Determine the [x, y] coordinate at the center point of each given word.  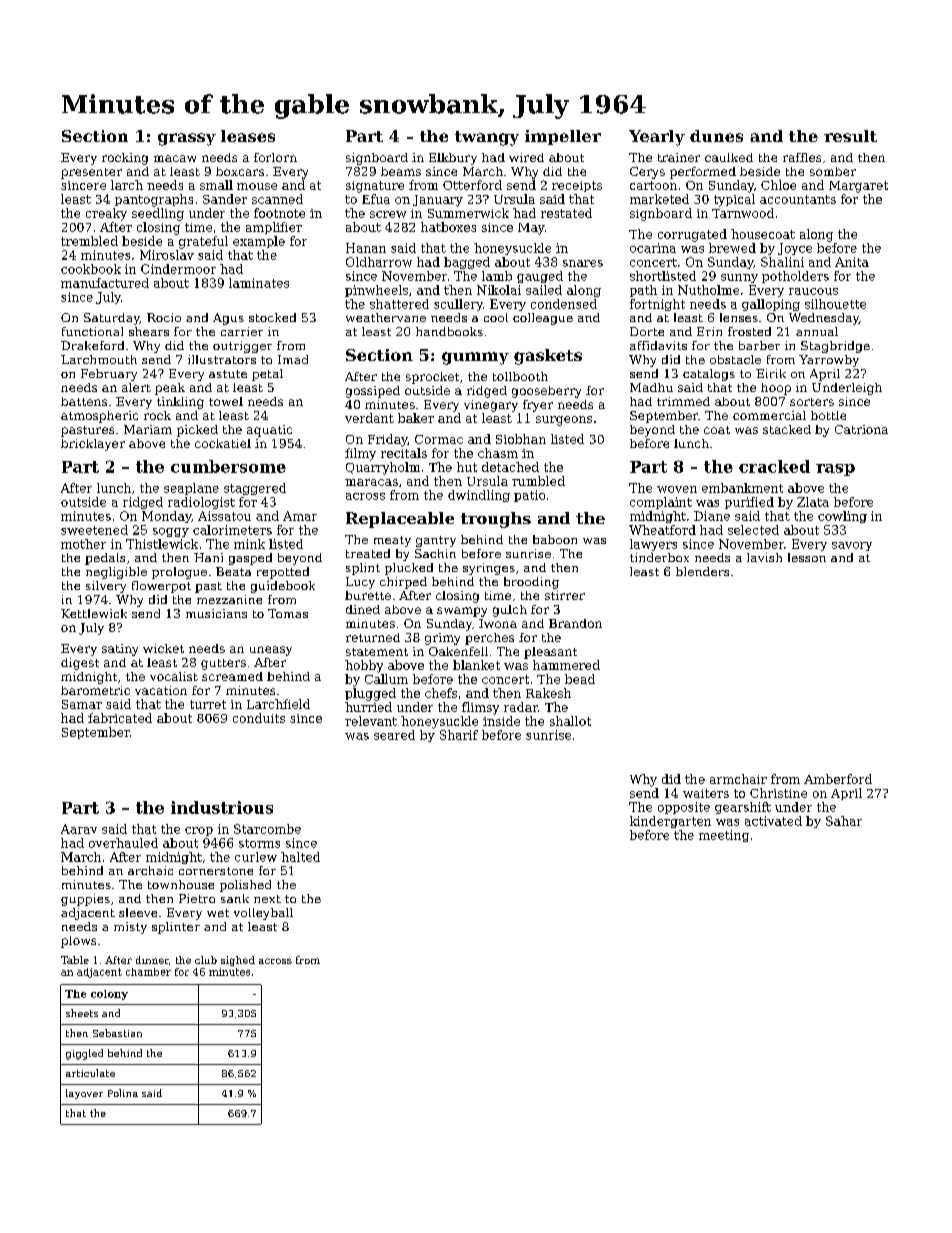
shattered [399, 304]
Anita [852, 262]
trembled [89, 241]
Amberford [838, 779]
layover [84, 1094]
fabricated [120, 718]
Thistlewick [162, 544]
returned [373, 637]
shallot [570, 721]
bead [580, 679]
